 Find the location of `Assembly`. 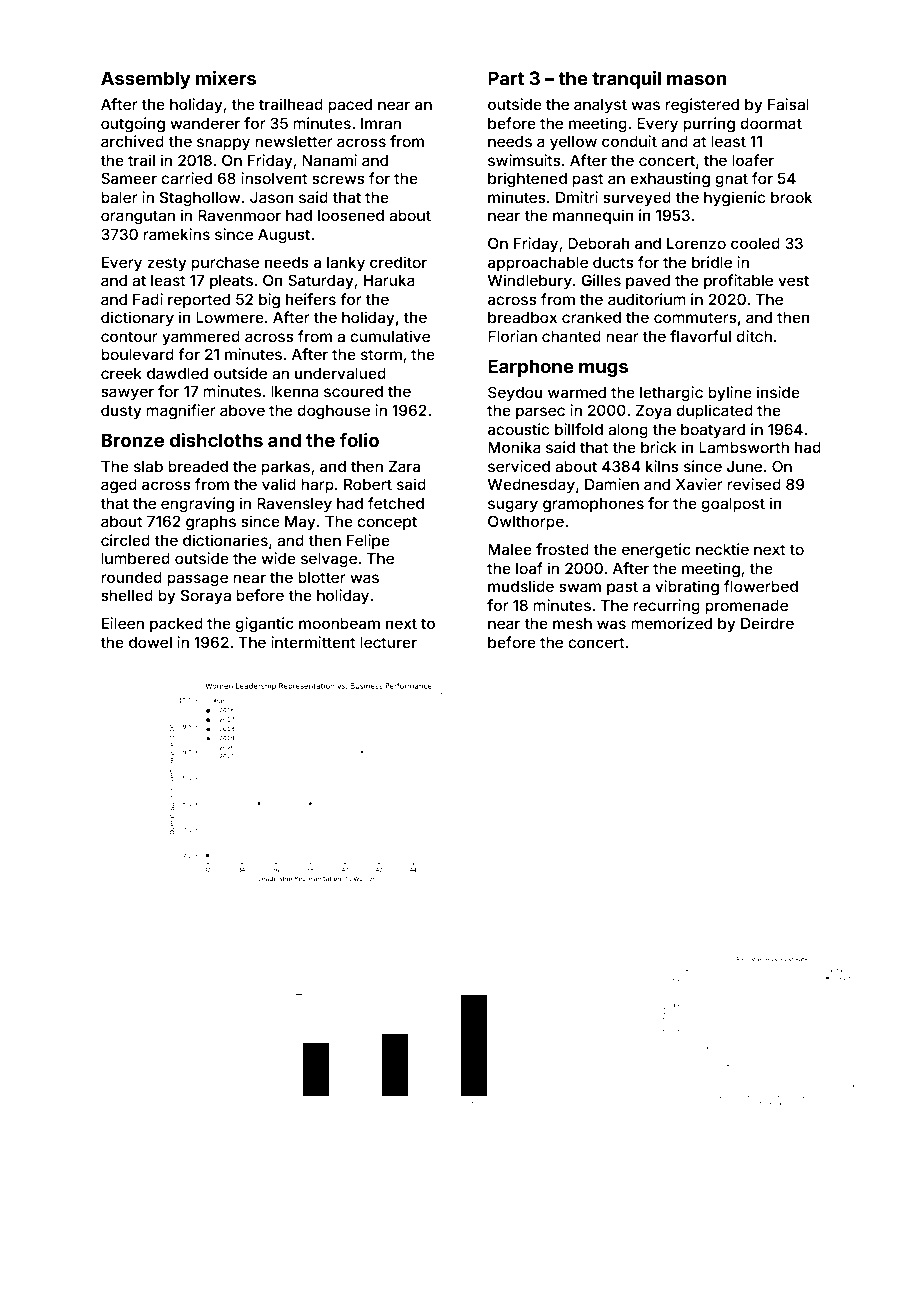

Assembly is located at coordinates (146, 80).
